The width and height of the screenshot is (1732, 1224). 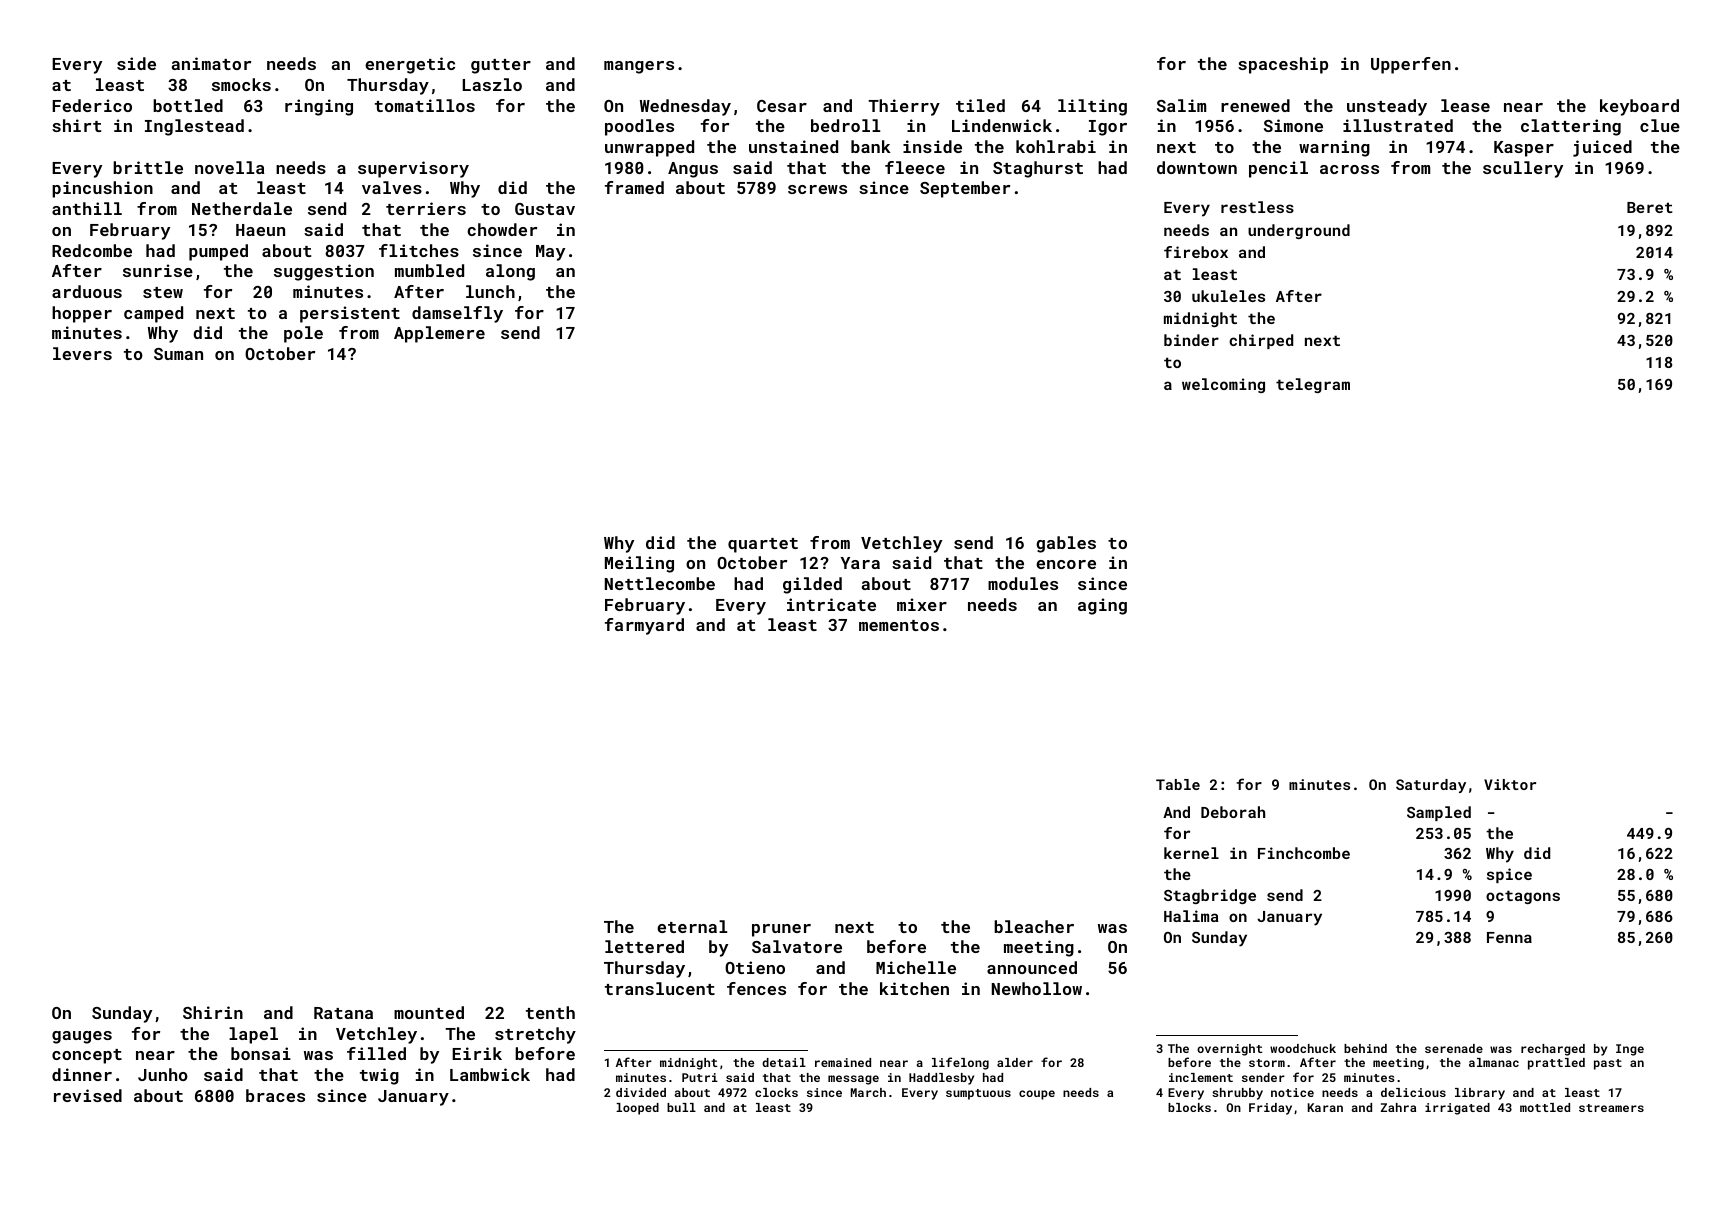 I want to click on animator, so click(x=211, y=63).
